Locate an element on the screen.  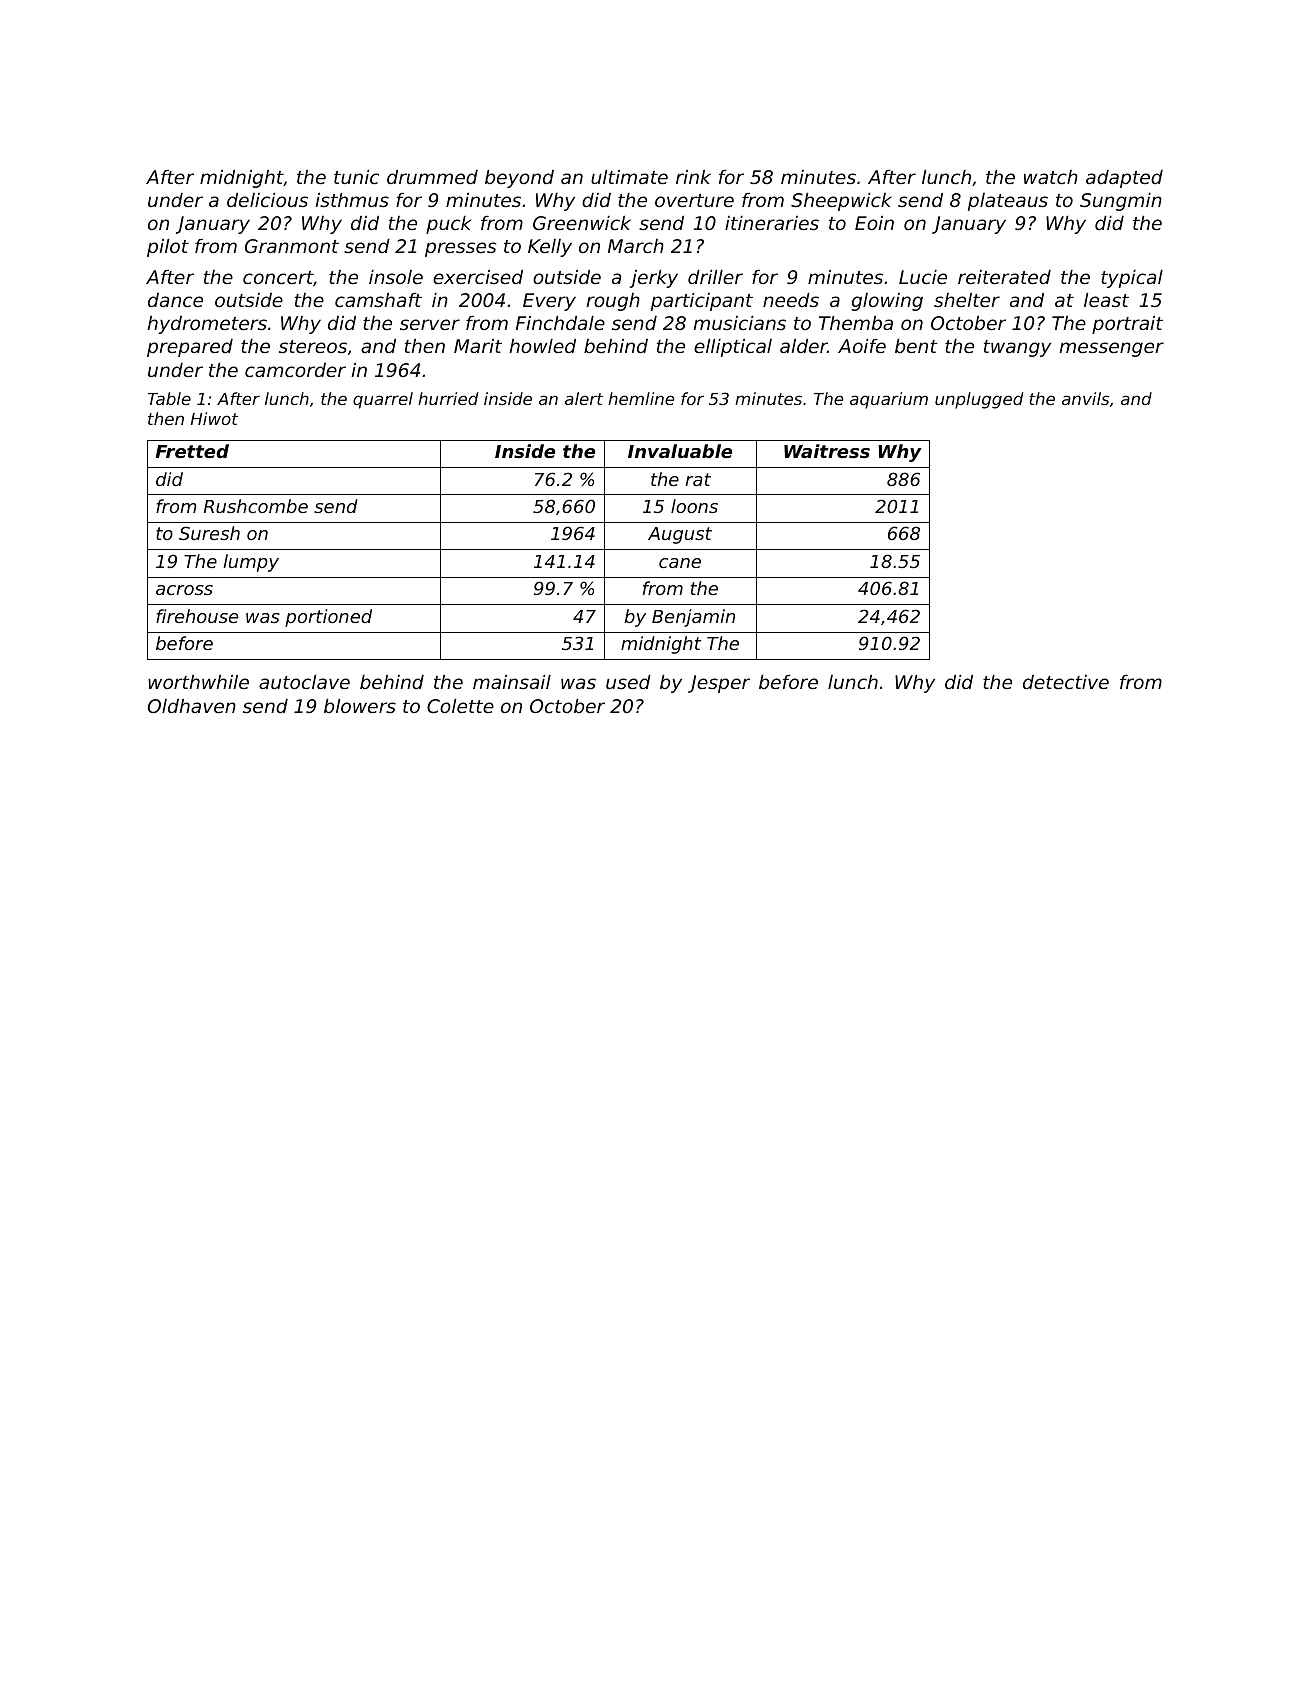
adapted is located at coordinates (1124, 179).
